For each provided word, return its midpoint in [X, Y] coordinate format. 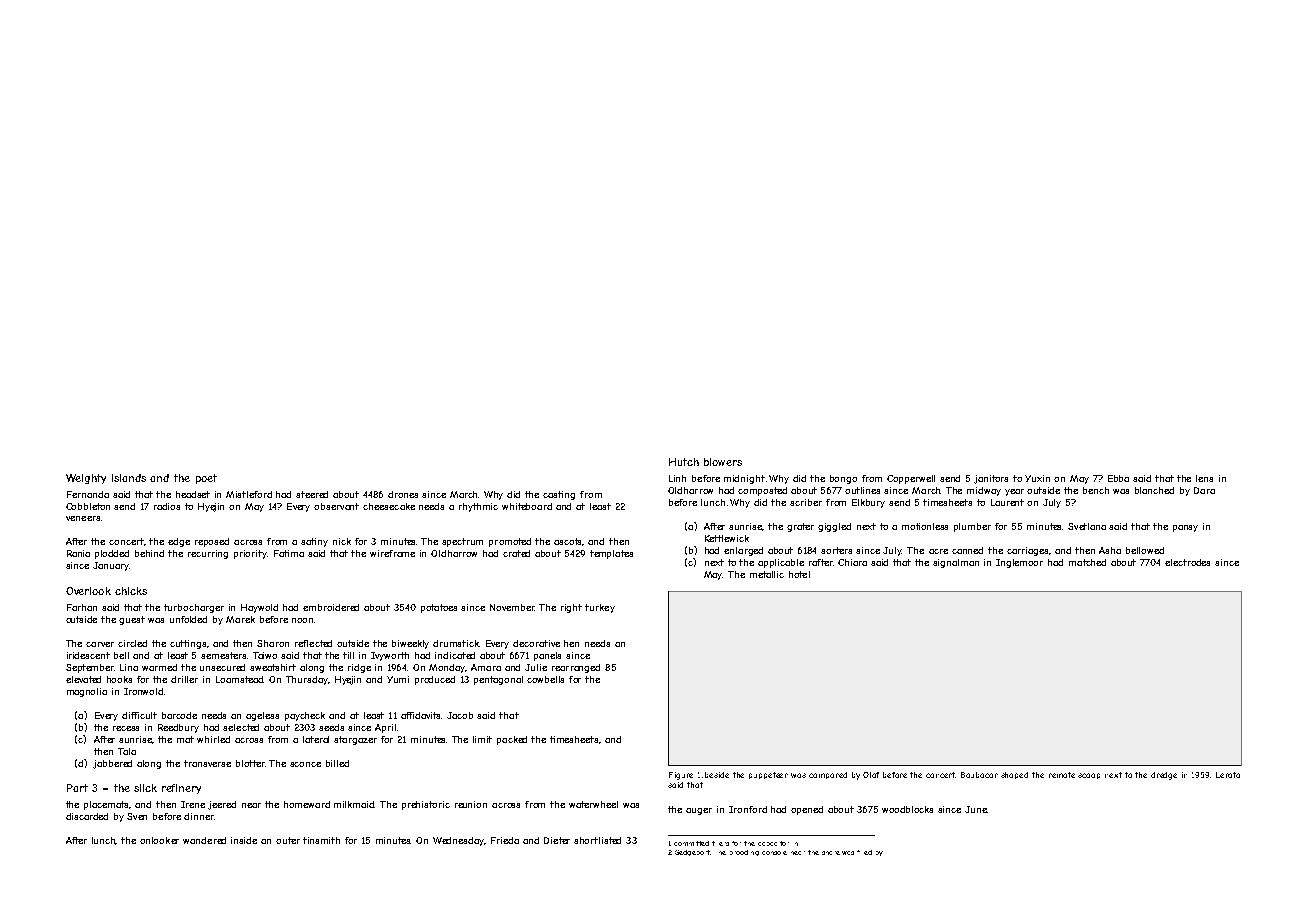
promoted [510, 542]
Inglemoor [1019, 563]
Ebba [1118, 478]
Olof [871, 775]
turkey [600, 608]
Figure [681, 776]
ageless [262, 716]
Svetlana [1087, 526]
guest [132, 620]
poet [206, 479]
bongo [843, 479]
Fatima [289, 553]
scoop [1089, 776]
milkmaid [354, 804]
